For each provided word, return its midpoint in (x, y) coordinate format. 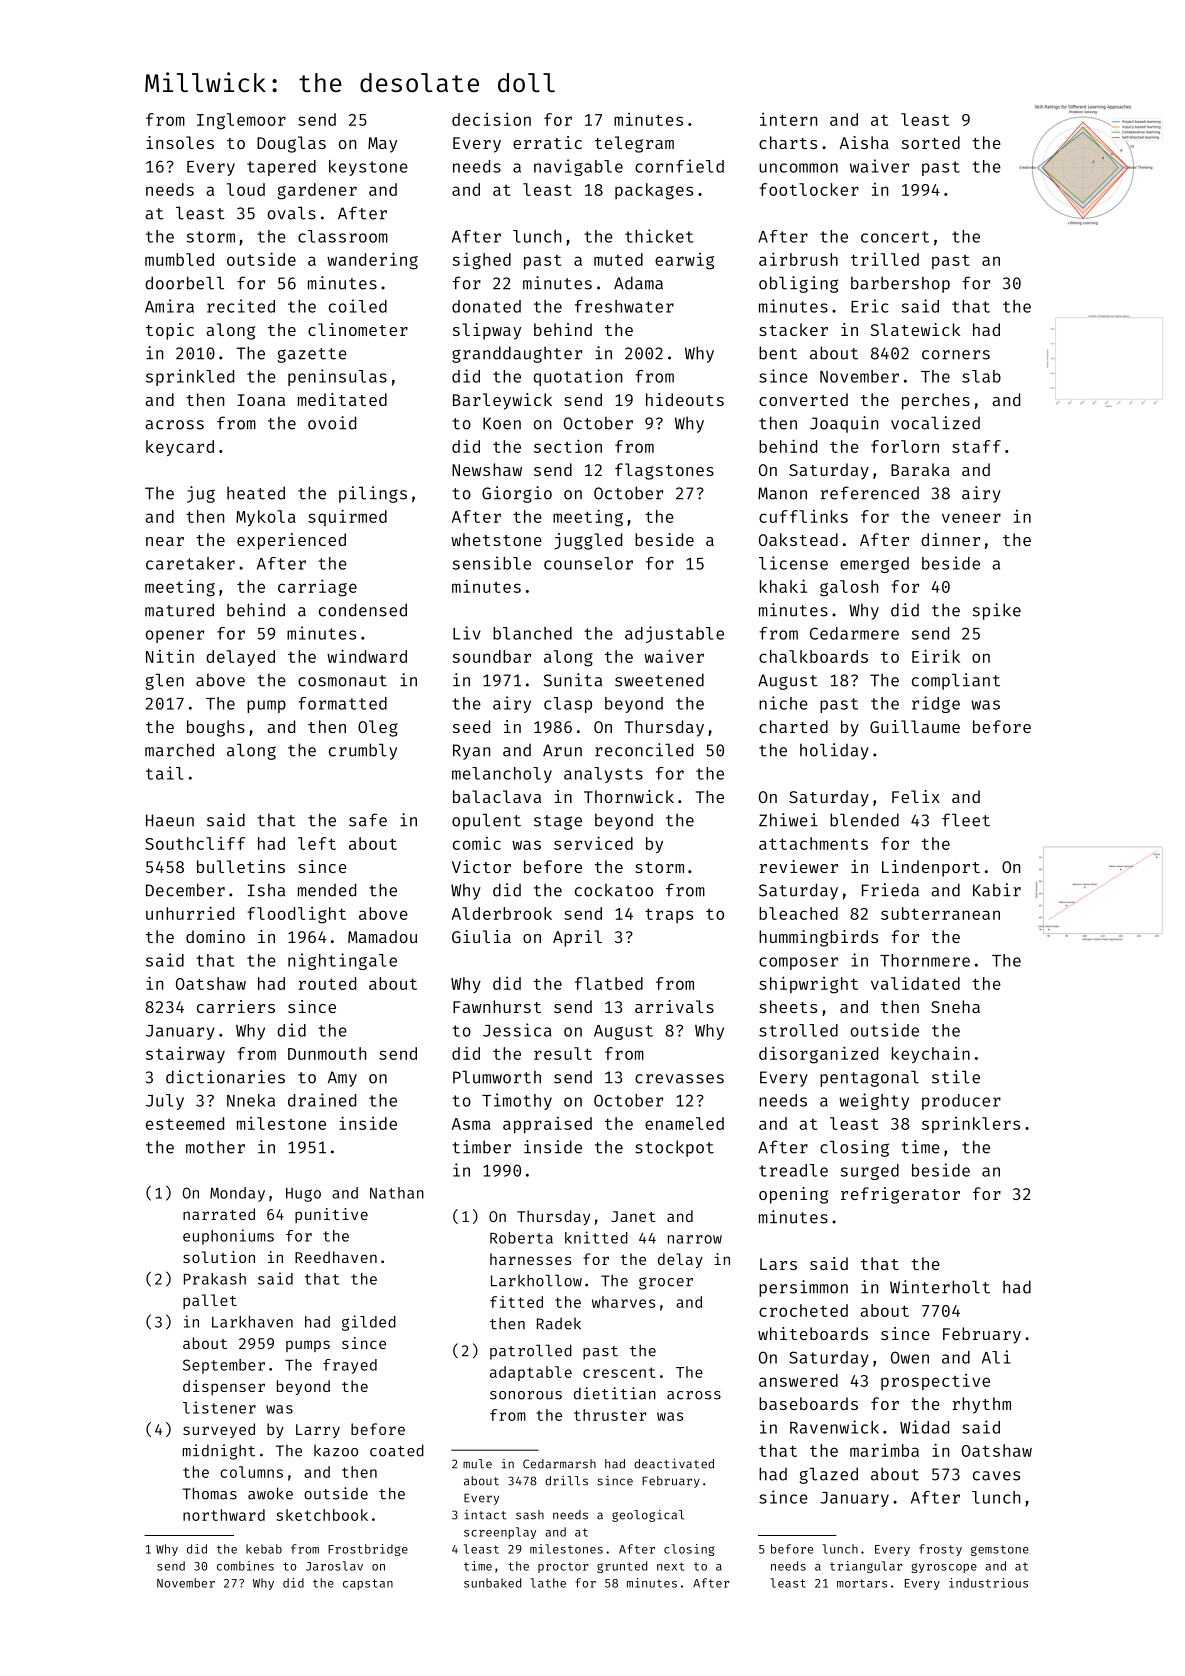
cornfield (679, 166)
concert (895, 237)
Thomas (209, 1493)
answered (798, 1380)
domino (215, 936)
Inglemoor (241, 121)
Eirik (936, 656)
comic (477, 843)
